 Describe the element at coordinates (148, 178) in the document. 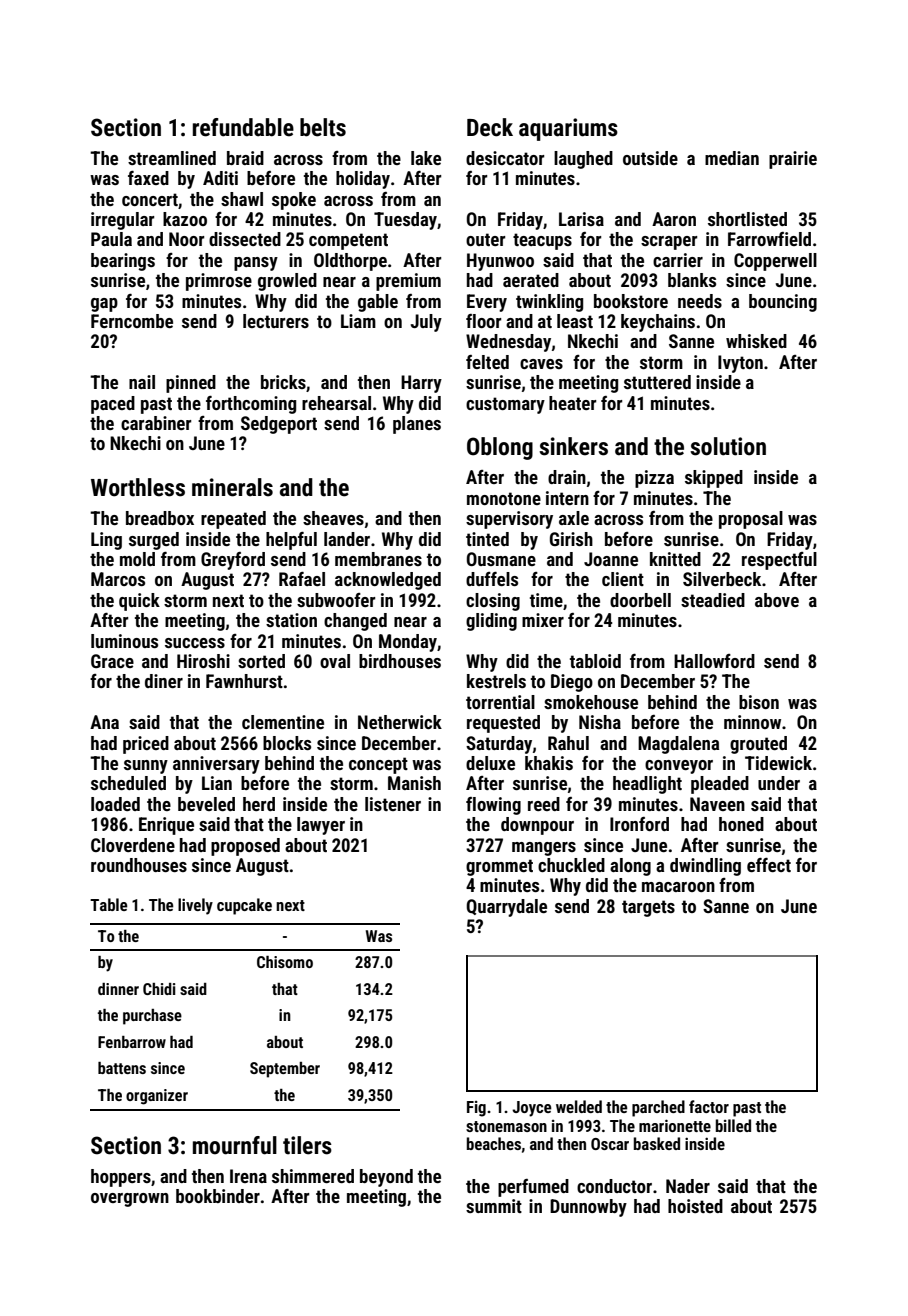

I see `faxed` at that location.
